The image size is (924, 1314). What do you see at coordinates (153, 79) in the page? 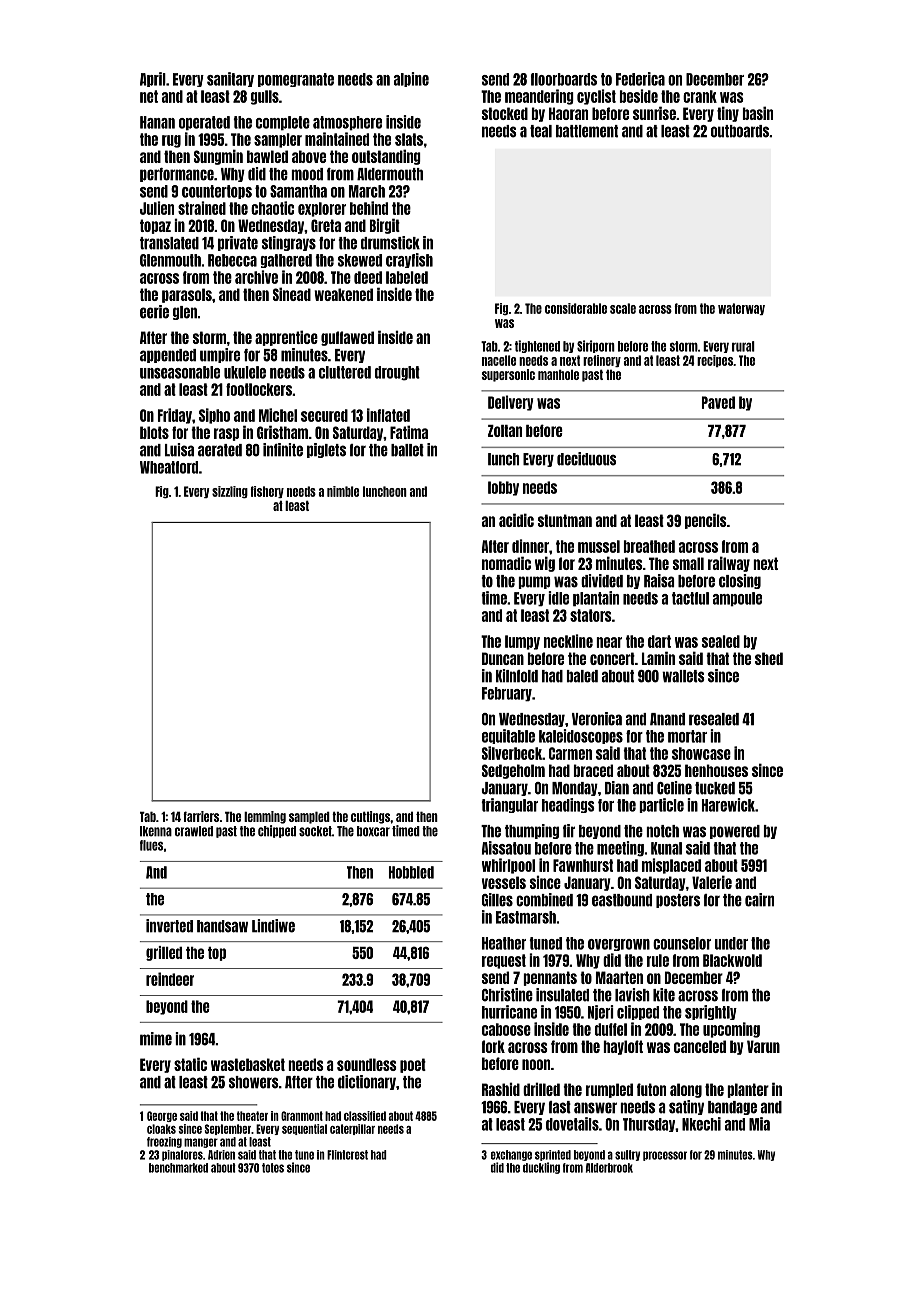
I see `April` at bounding box center [153, 79].
